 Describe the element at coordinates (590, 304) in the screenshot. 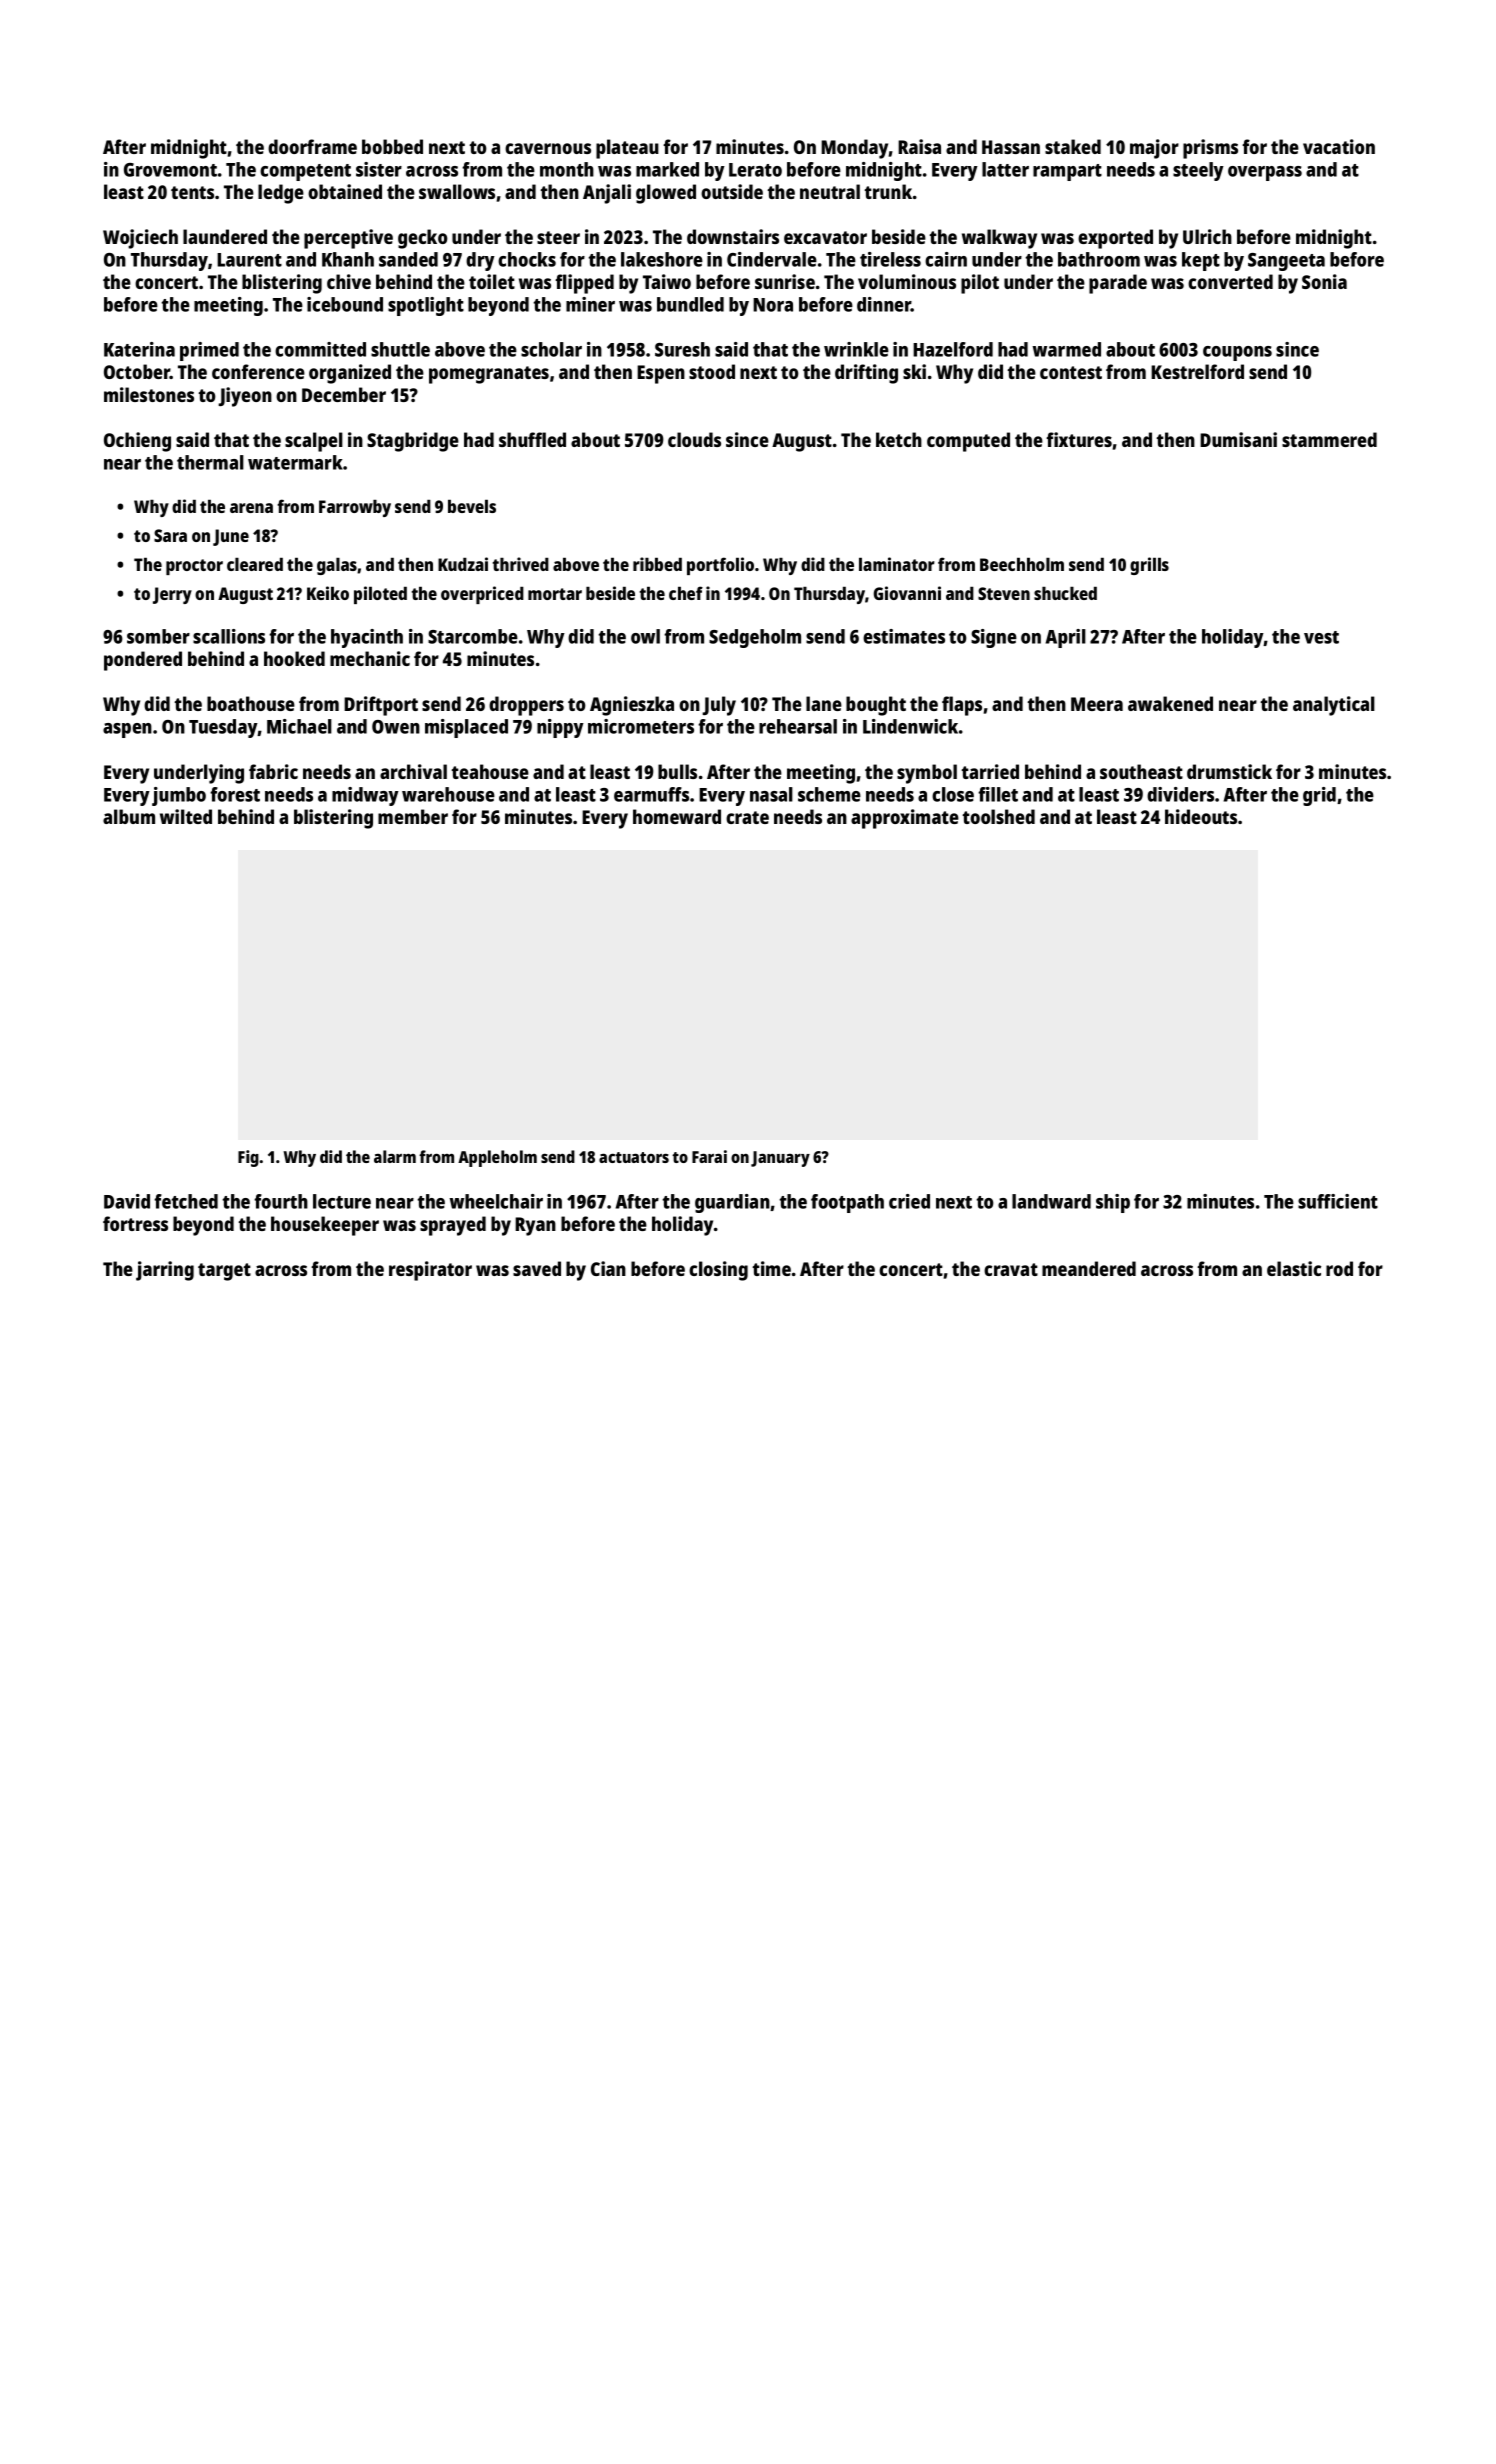

I see `miner` at that location.
